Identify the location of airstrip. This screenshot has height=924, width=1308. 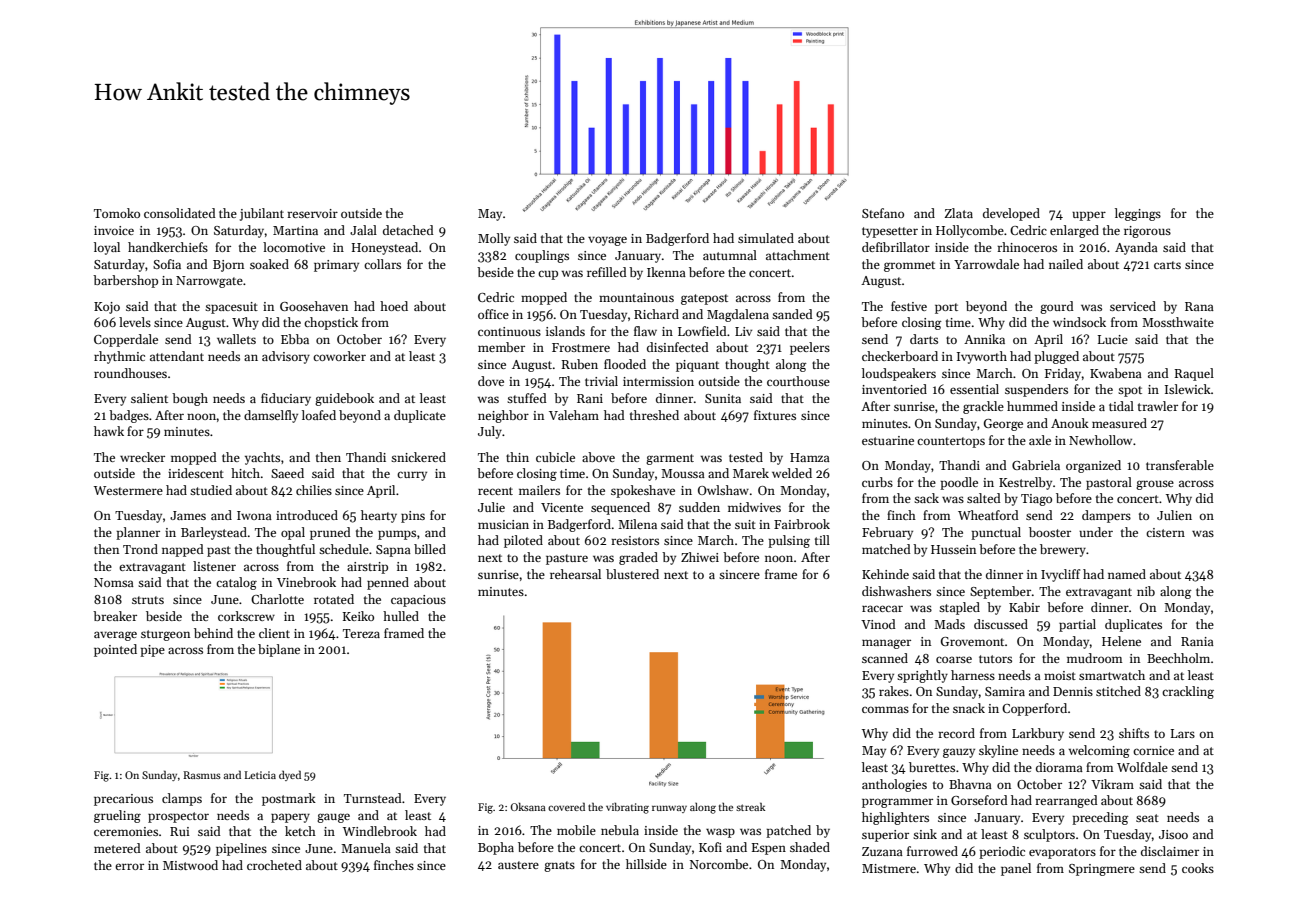
(367, 568).
